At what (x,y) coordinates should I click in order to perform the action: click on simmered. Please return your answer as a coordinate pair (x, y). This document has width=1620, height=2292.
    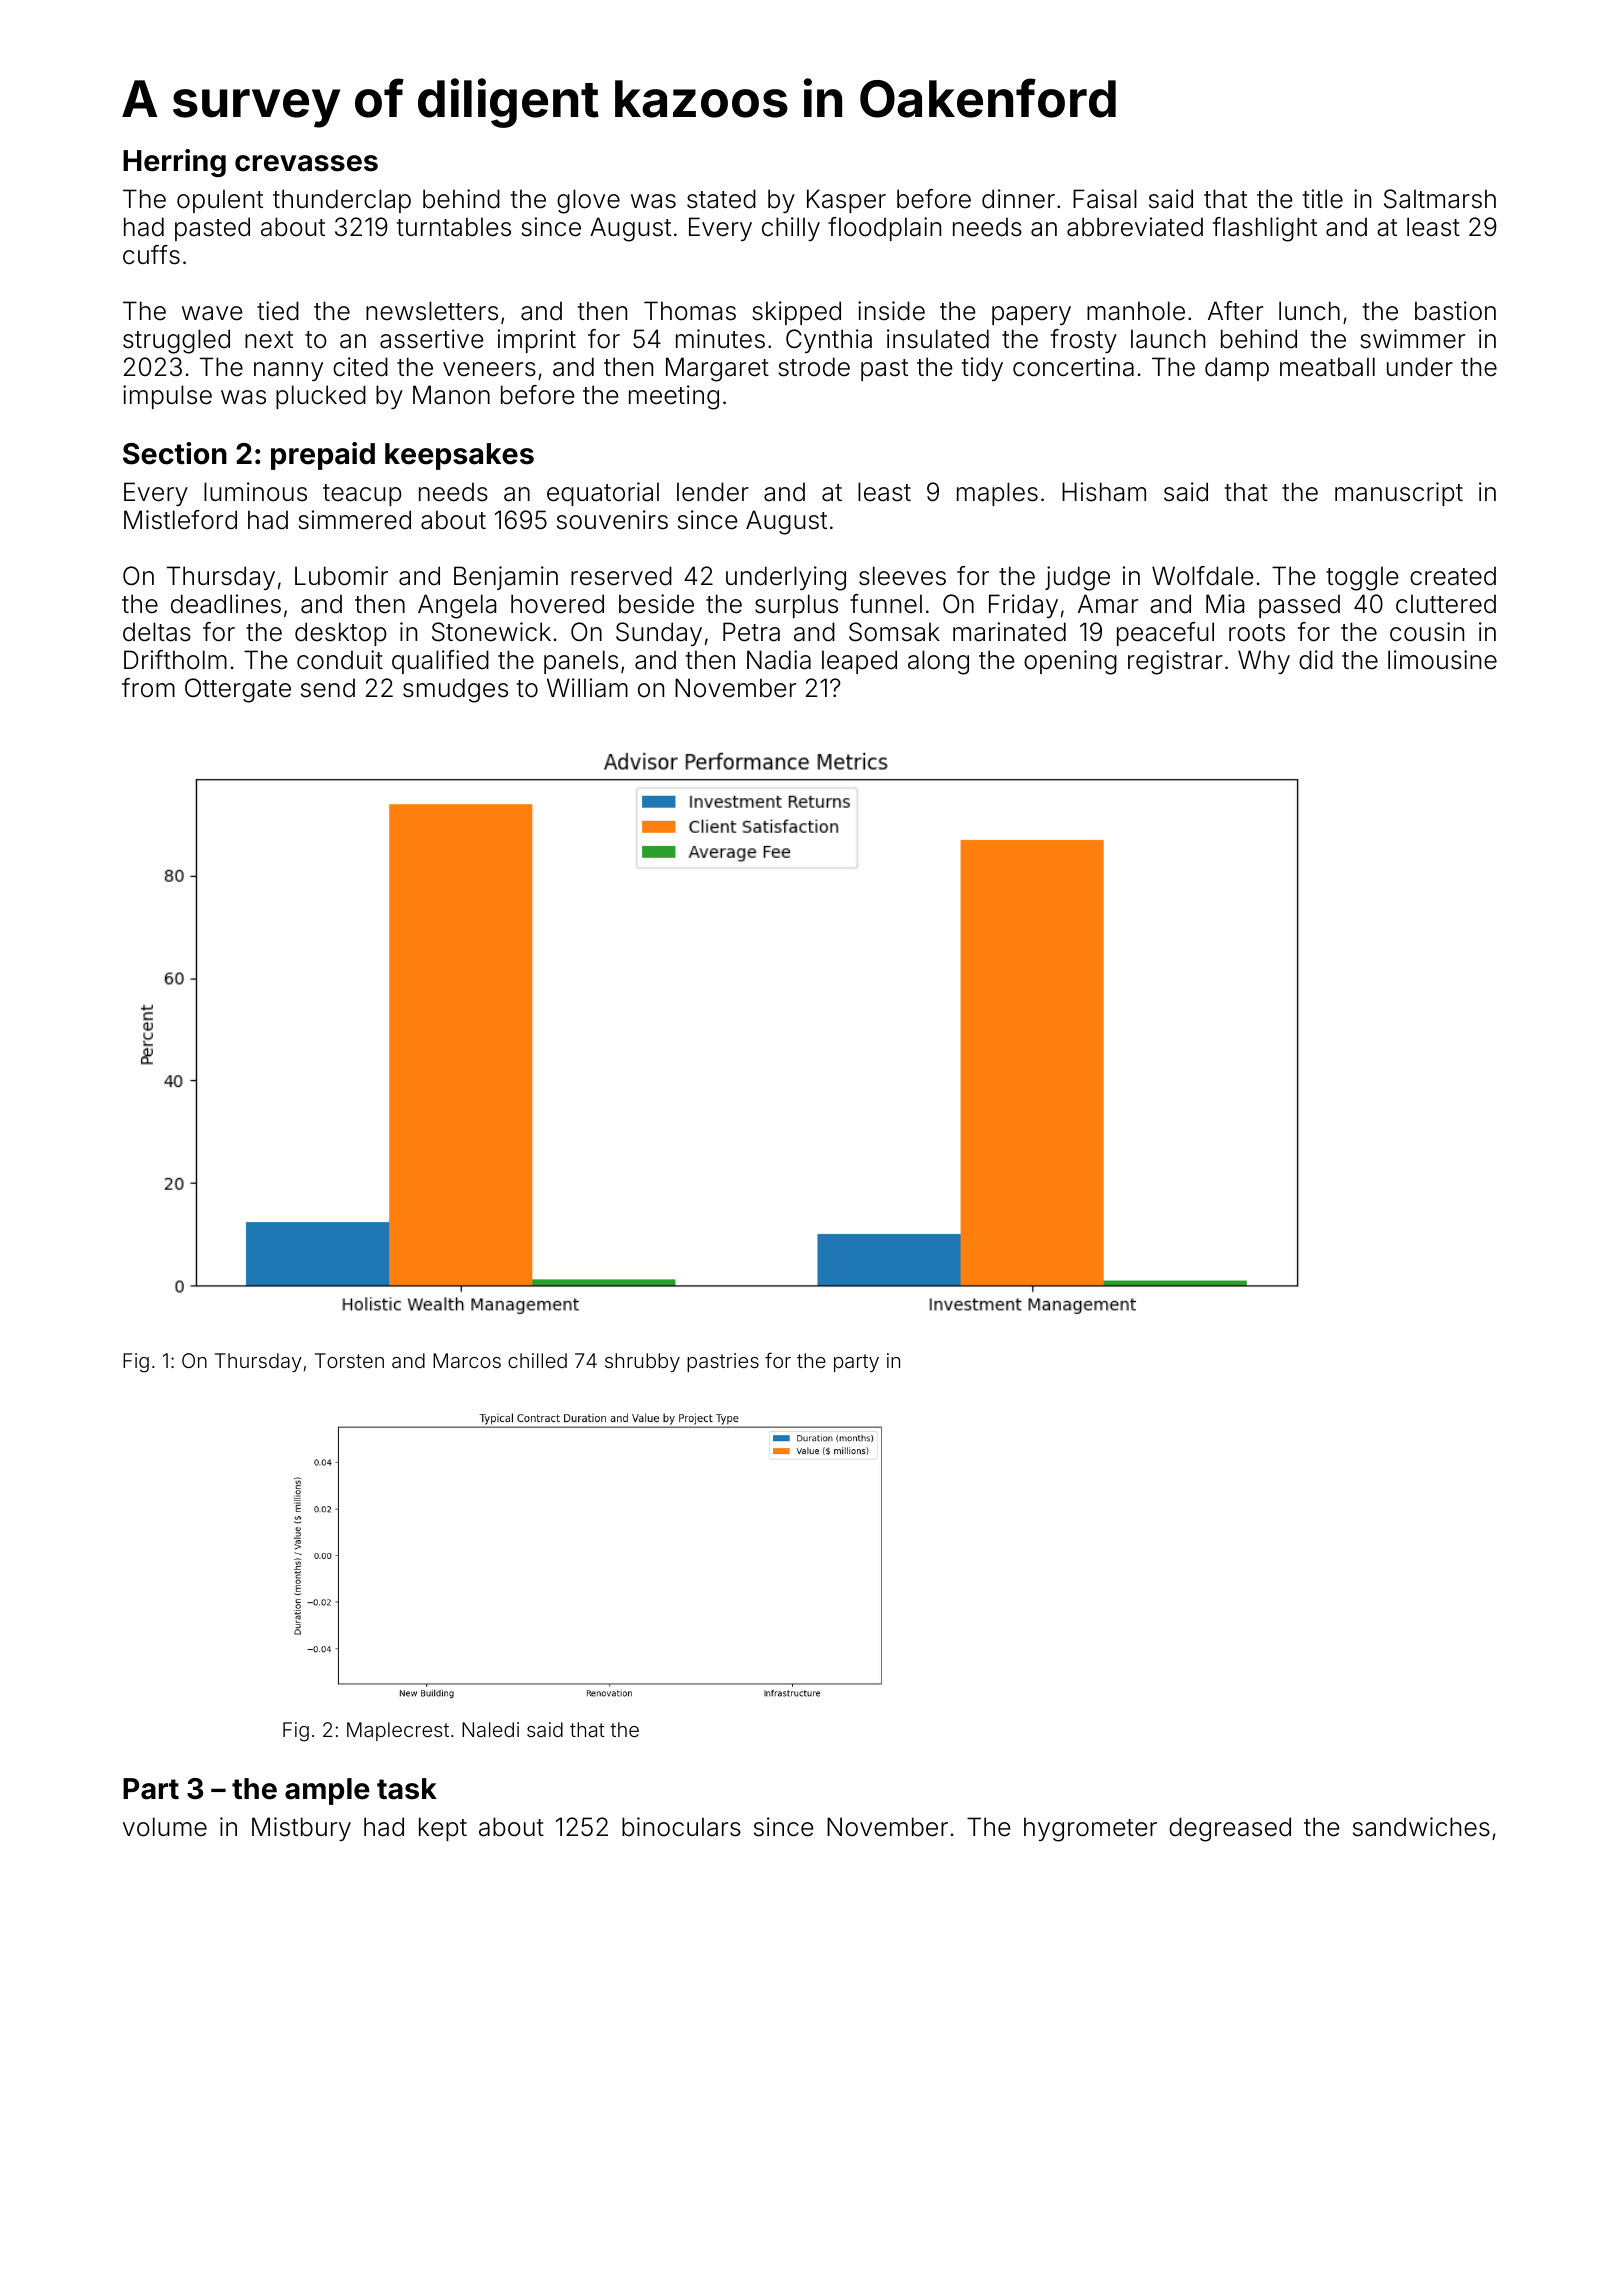
    Looking at the image, I should click on (354, 520).
